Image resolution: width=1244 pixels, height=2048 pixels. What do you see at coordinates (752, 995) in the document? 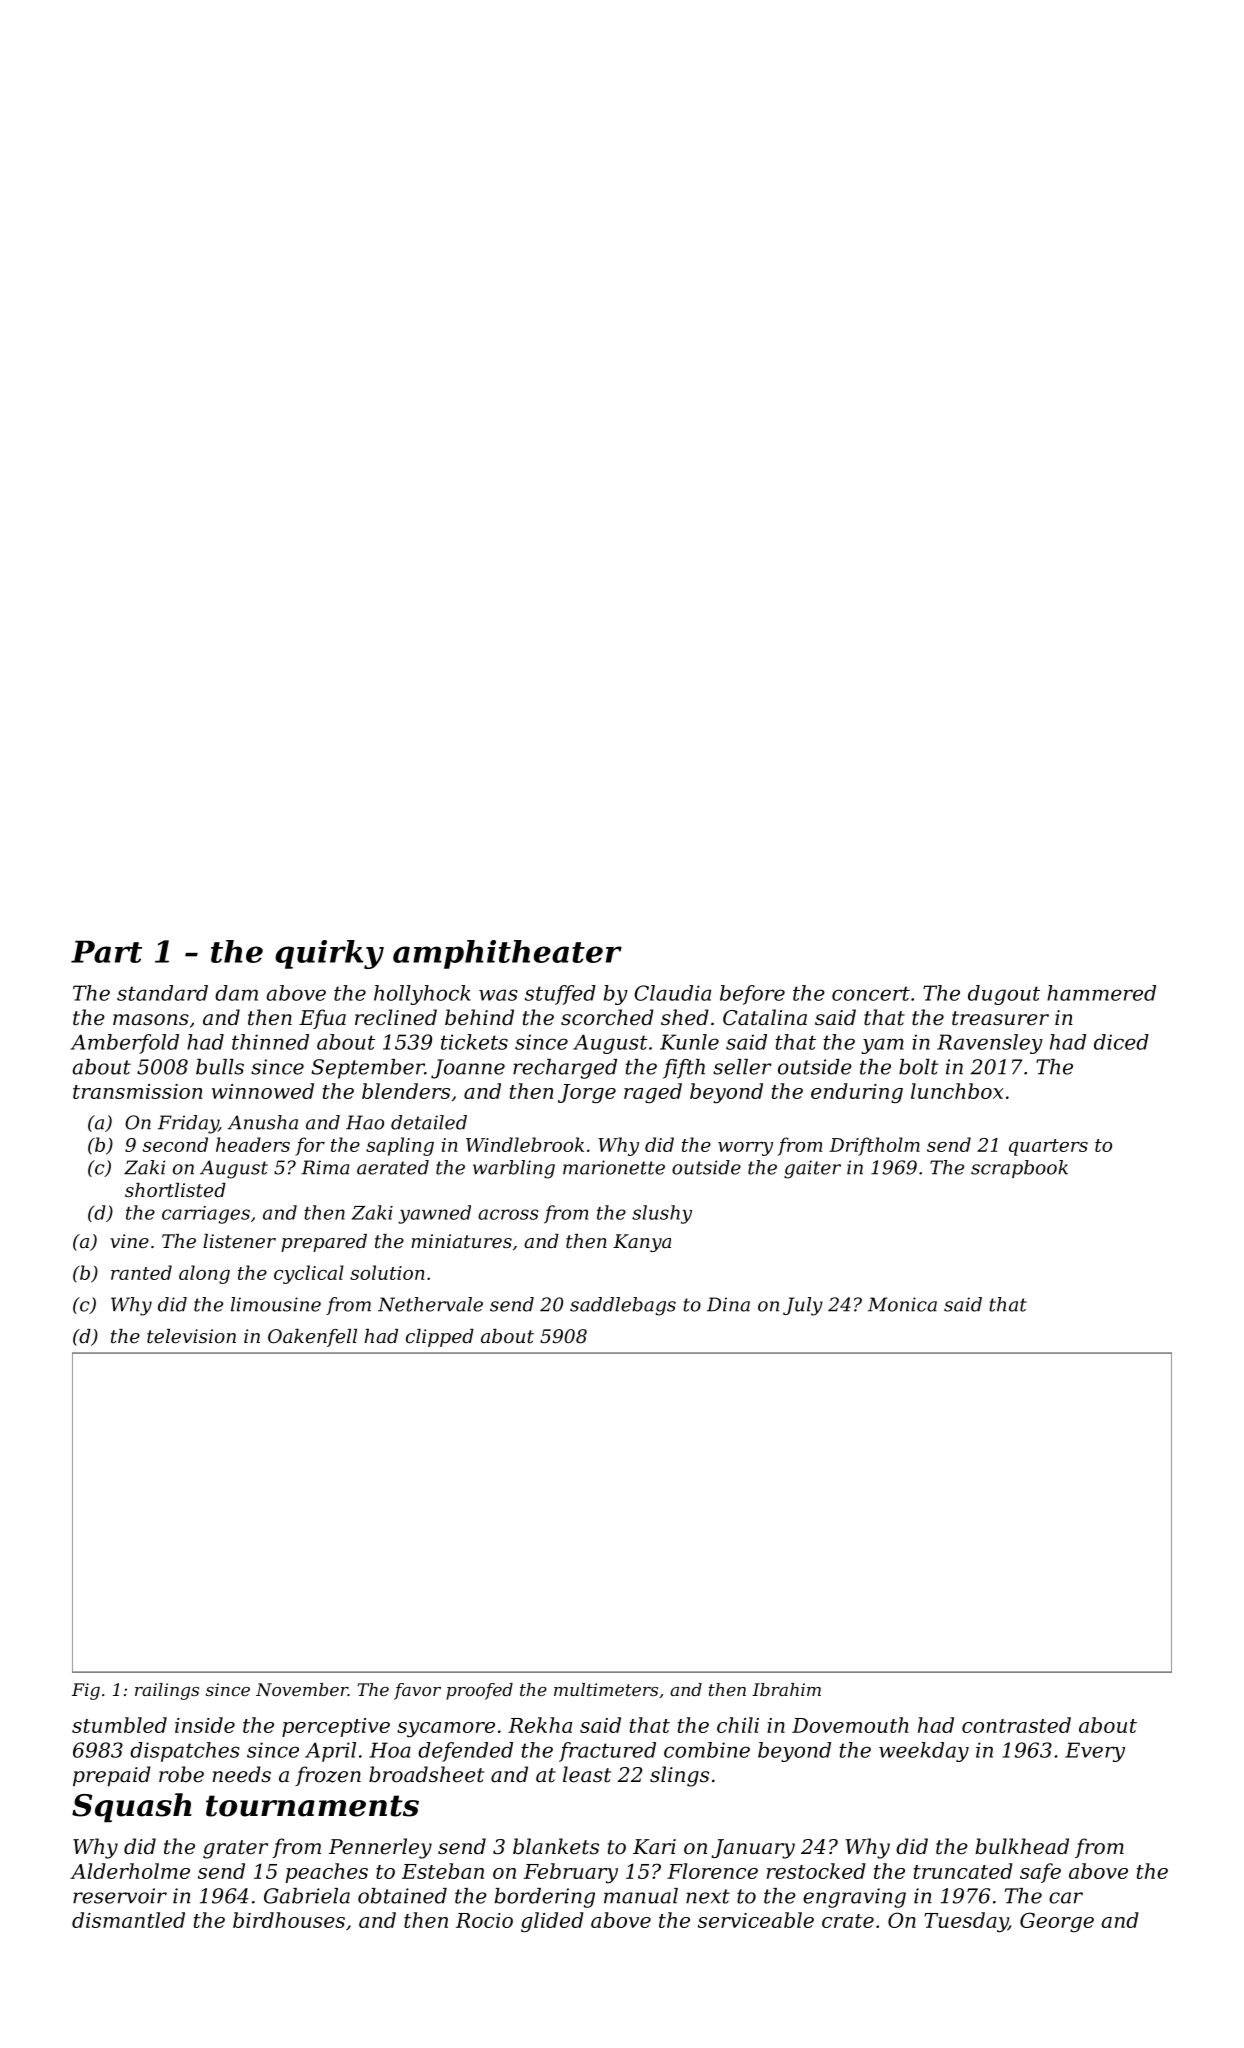
I see `before` at bounding box center [752, 995].
